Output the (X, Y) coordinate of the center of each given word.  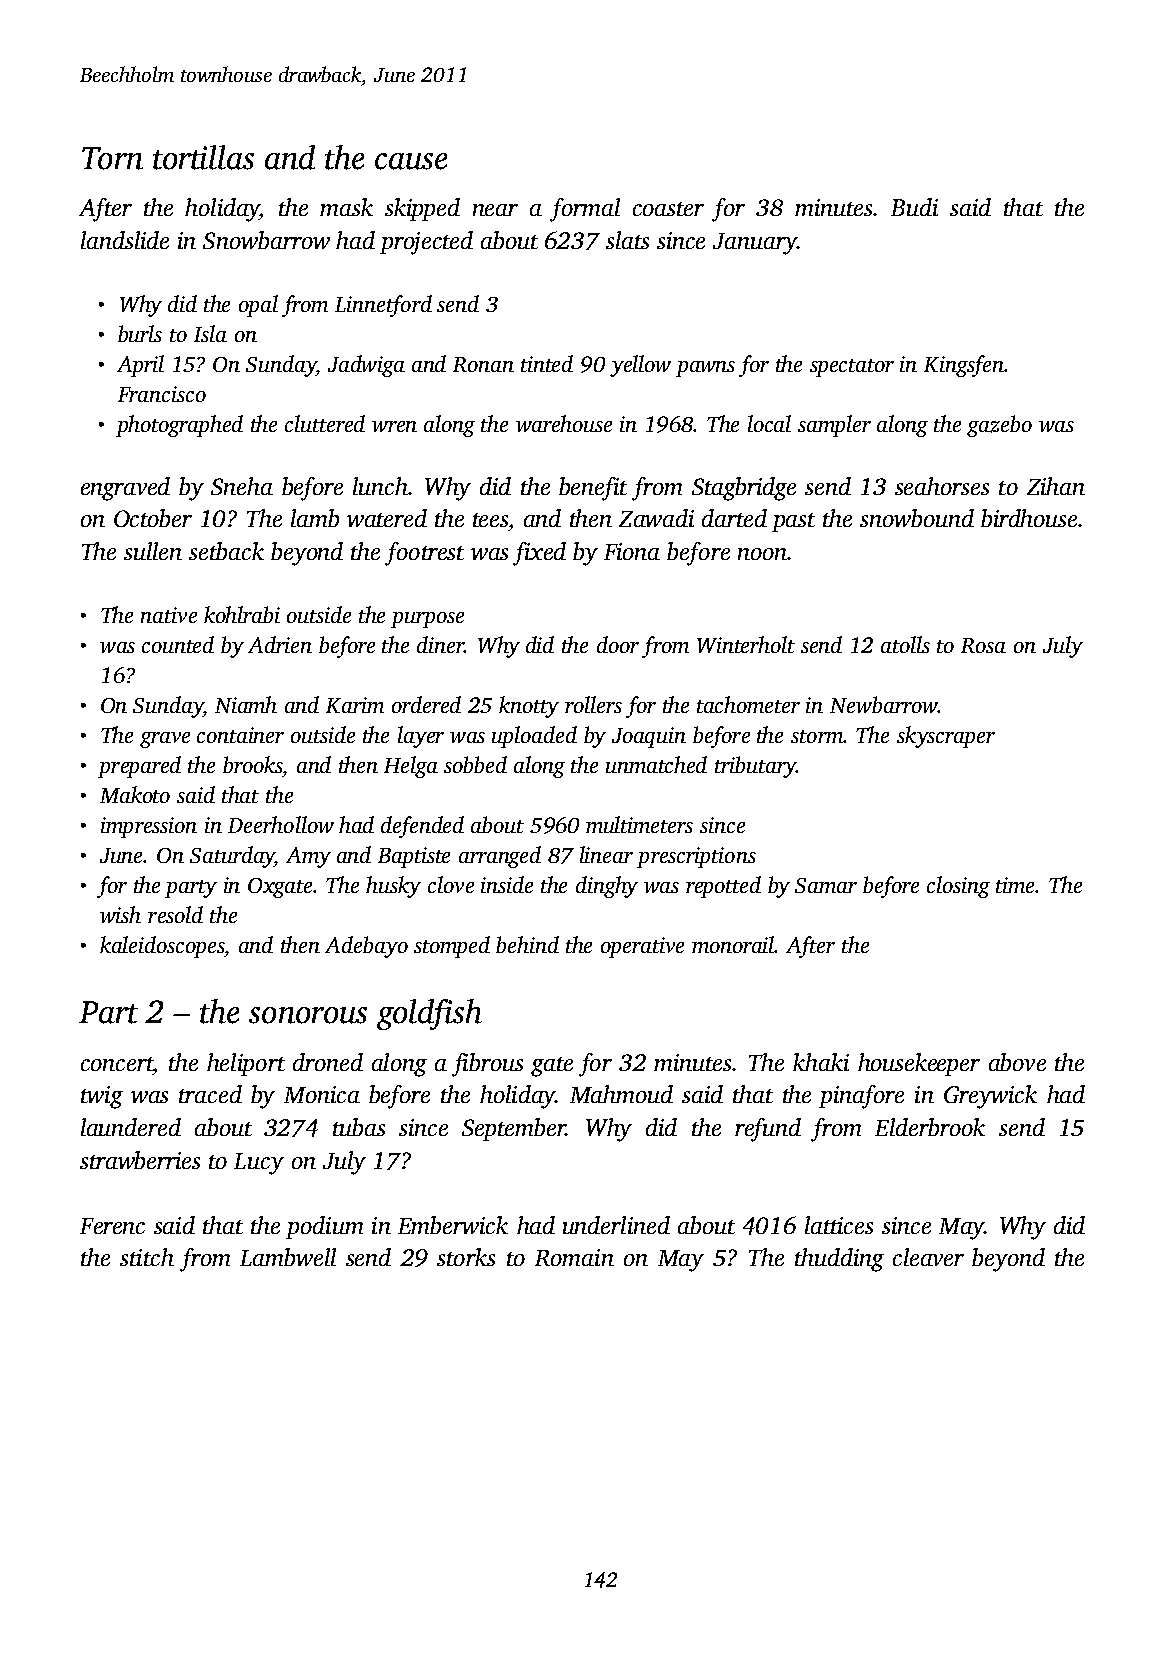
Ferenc (112, 1226)
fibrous (487, 1065)
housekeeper (919, 1064)
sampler (834, 426)
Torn (112, 158)
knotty (529, 707)
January (755, 244)
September (513, 1129)
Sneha (242, 486)
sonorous (308, 1015)
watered (387, 518)
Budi (914, 207)
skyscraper (946, 737)
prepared (139, 767)
